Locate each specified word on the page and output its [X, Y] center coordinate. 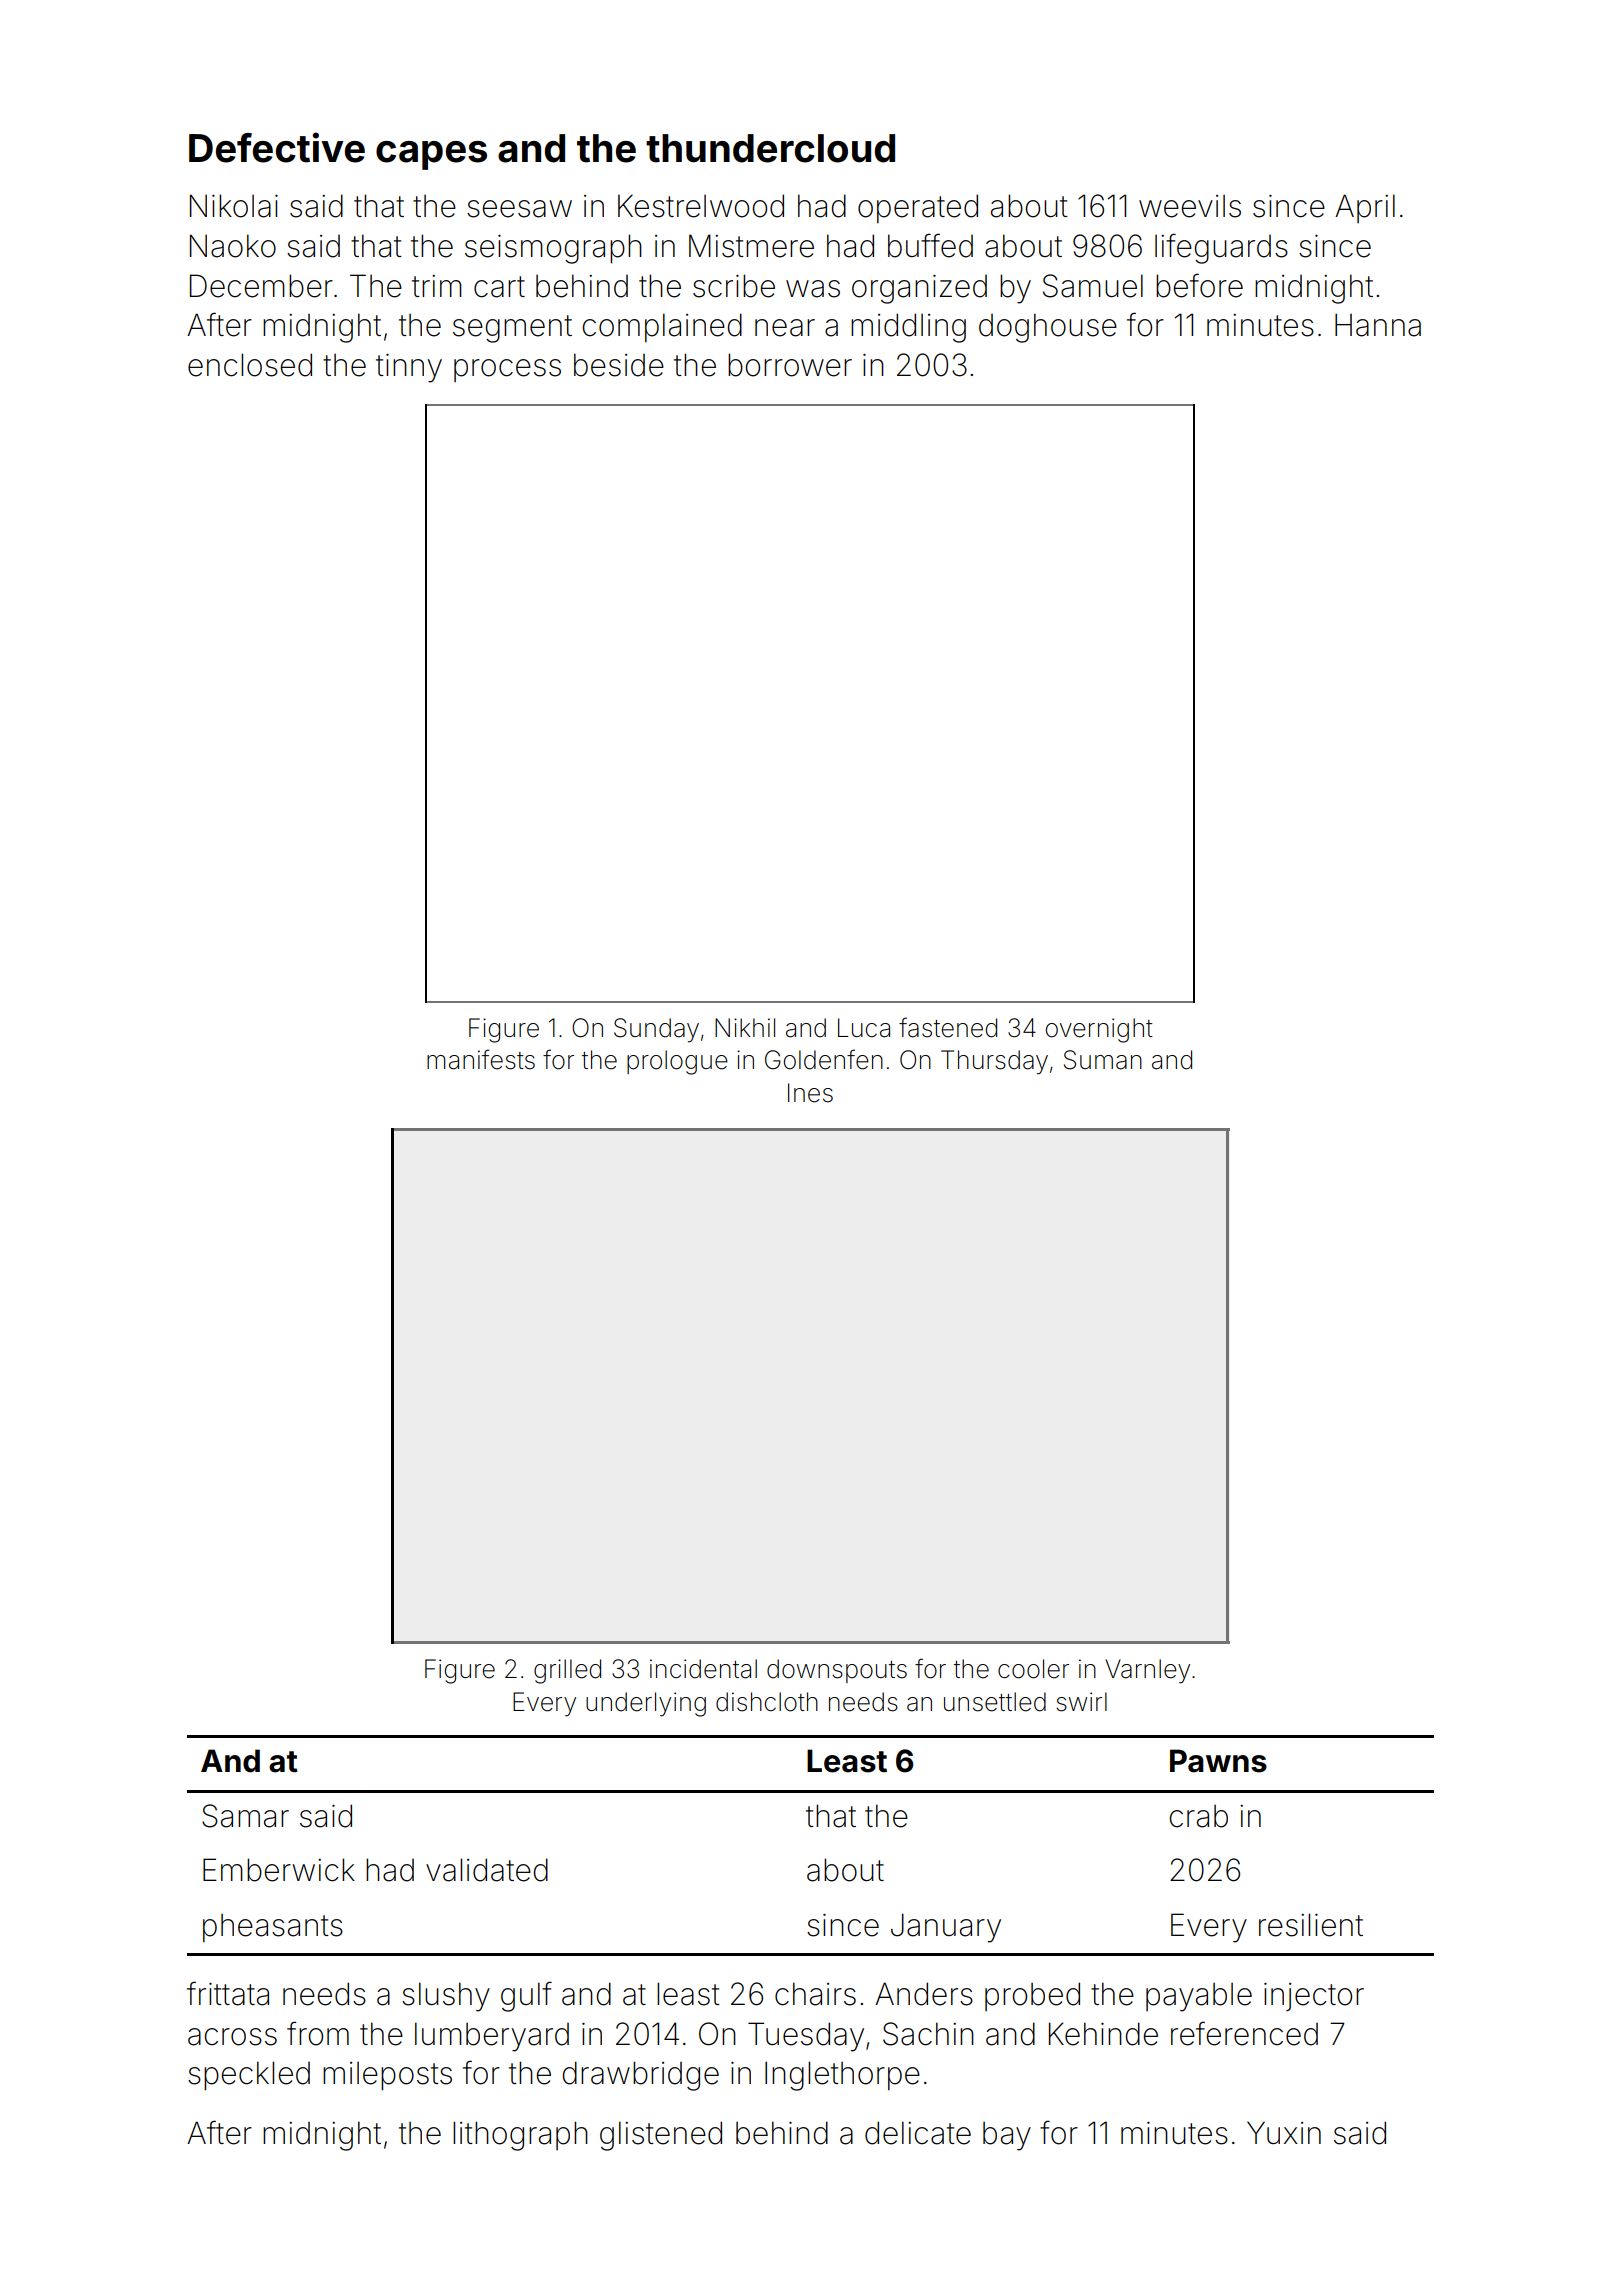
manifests [481, 1059]
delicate [918, 2133]
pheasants [273, 1928]
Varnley [1147, 1671]
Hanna [1378, 325]
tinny [409, 368]
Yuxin [1284, 2132]
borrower [790, 365]
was [813, 289]
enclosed [250, 365]
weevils [1190, 206]
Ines [810, 1093]
